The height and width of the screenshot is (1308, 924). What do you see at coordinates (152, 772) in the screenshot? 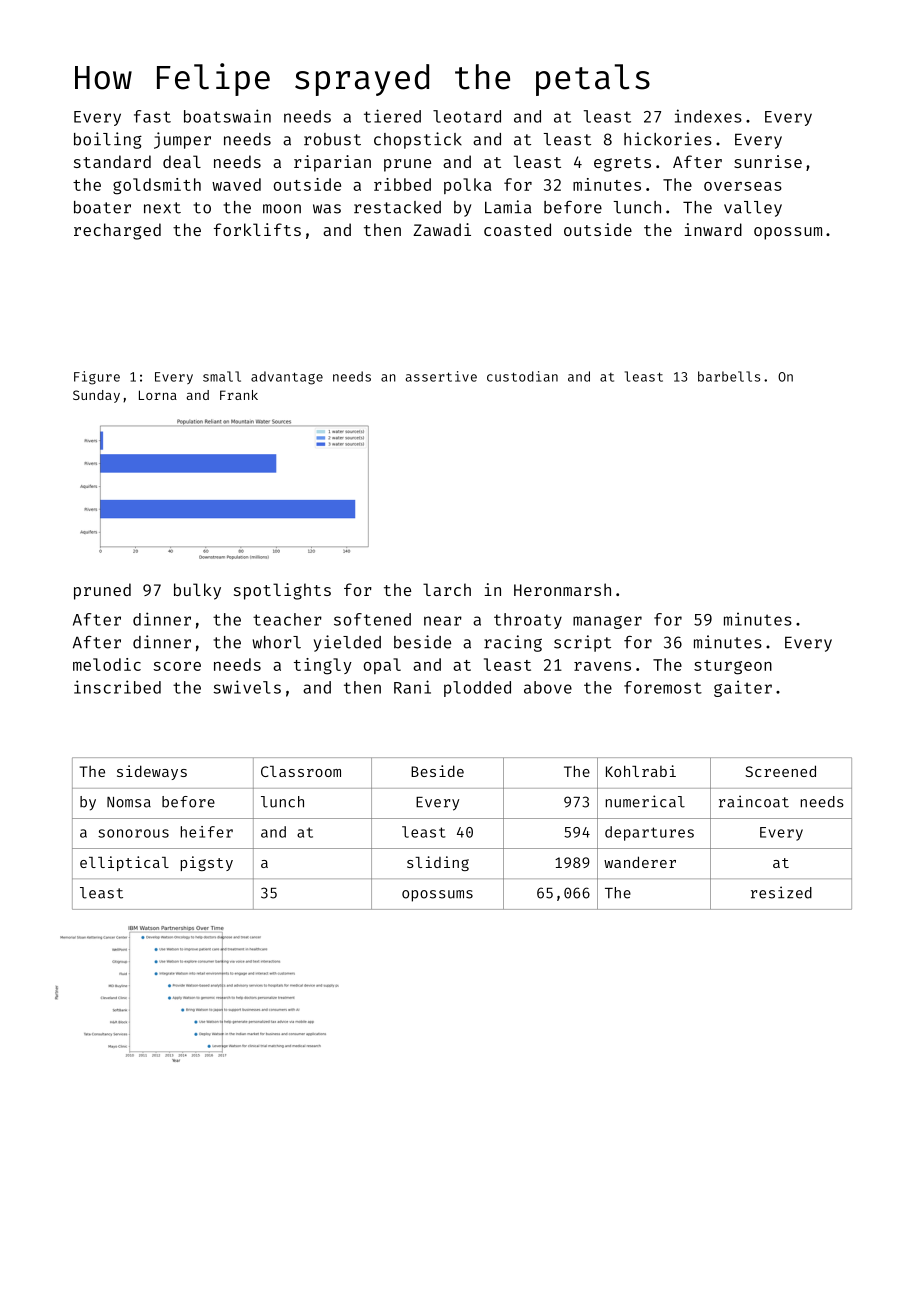
I see `sideways` at bounding box center [152, 772].
